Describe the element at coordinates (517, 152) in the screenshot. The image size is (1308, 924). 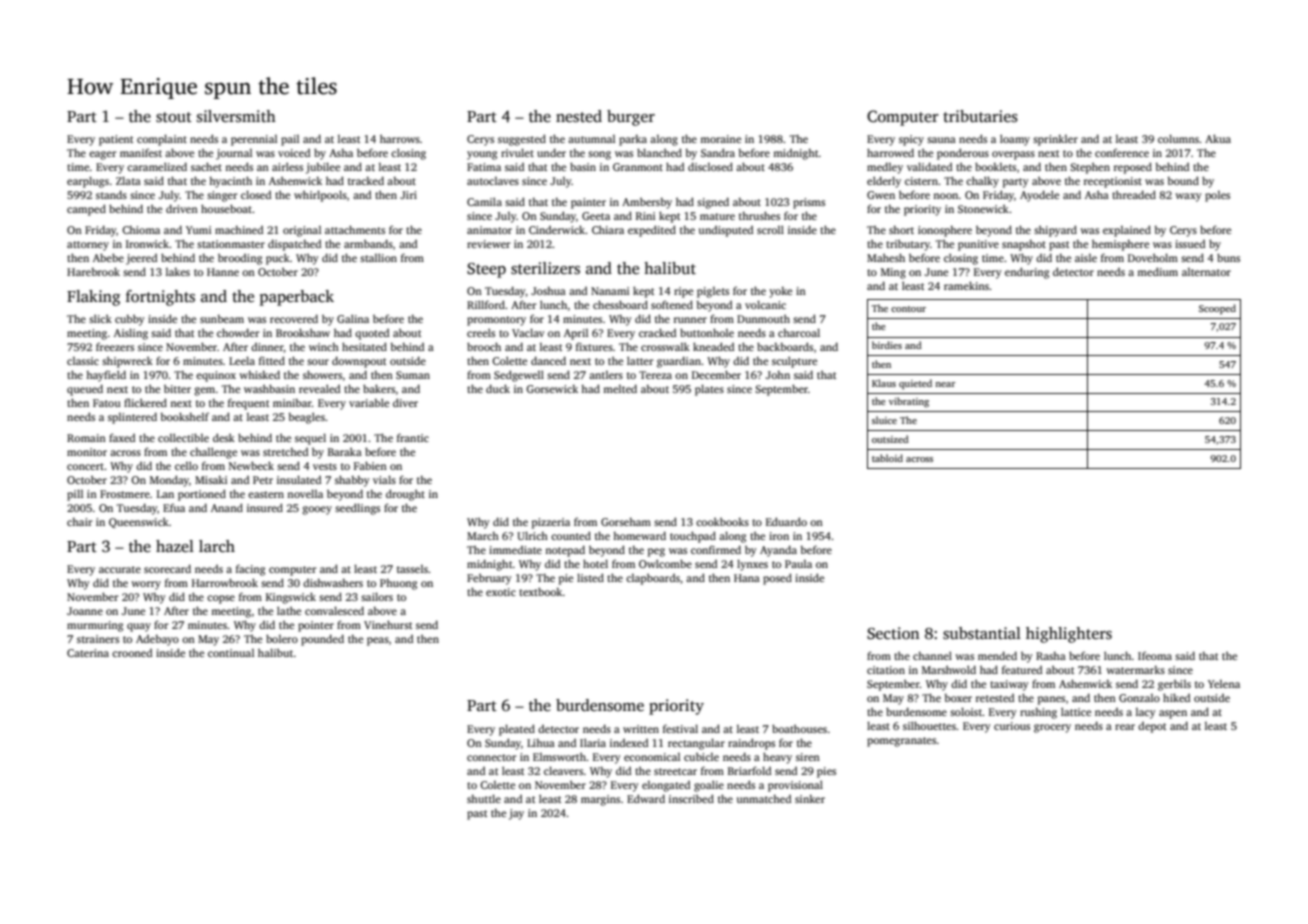
I see `rivulet` at that location.
